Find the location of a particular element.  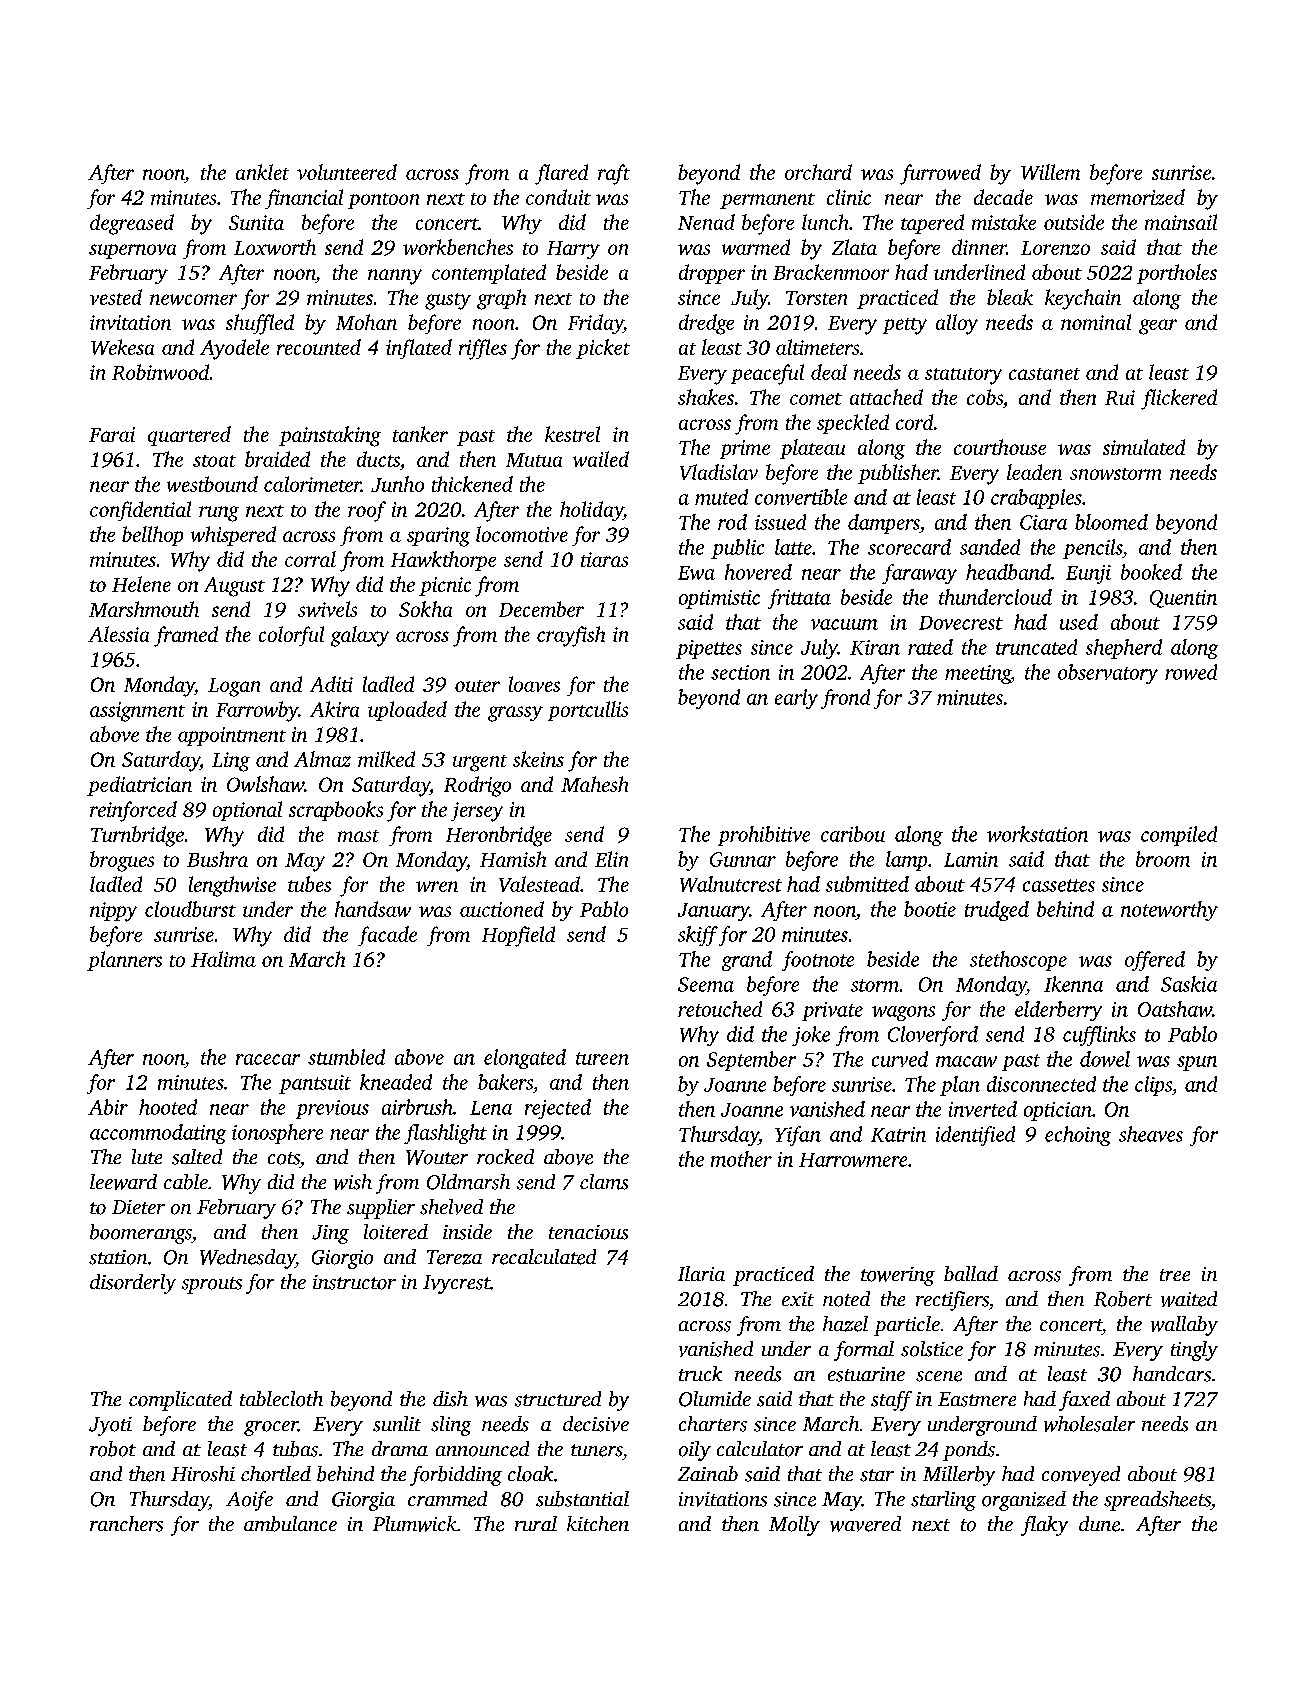

footnote is located at coordinates (818, 961).
